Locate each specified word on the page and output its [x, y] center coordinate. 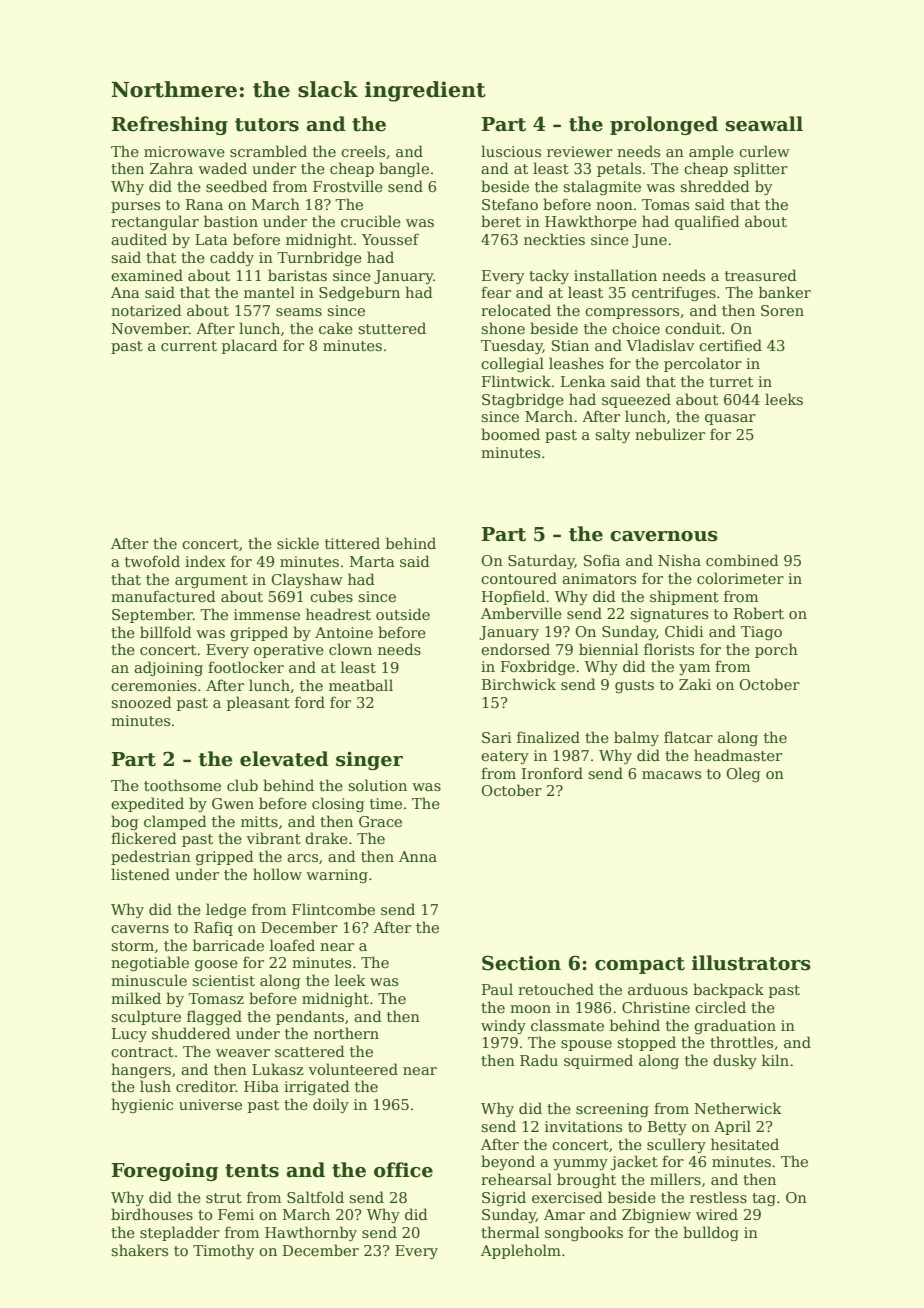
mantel [269, 292]
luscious [511, 151]
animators [599, 578]
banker [785, 292]
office [403, 1170]
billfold [166, 632]
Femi [236, 1214]
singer [369, 761]
